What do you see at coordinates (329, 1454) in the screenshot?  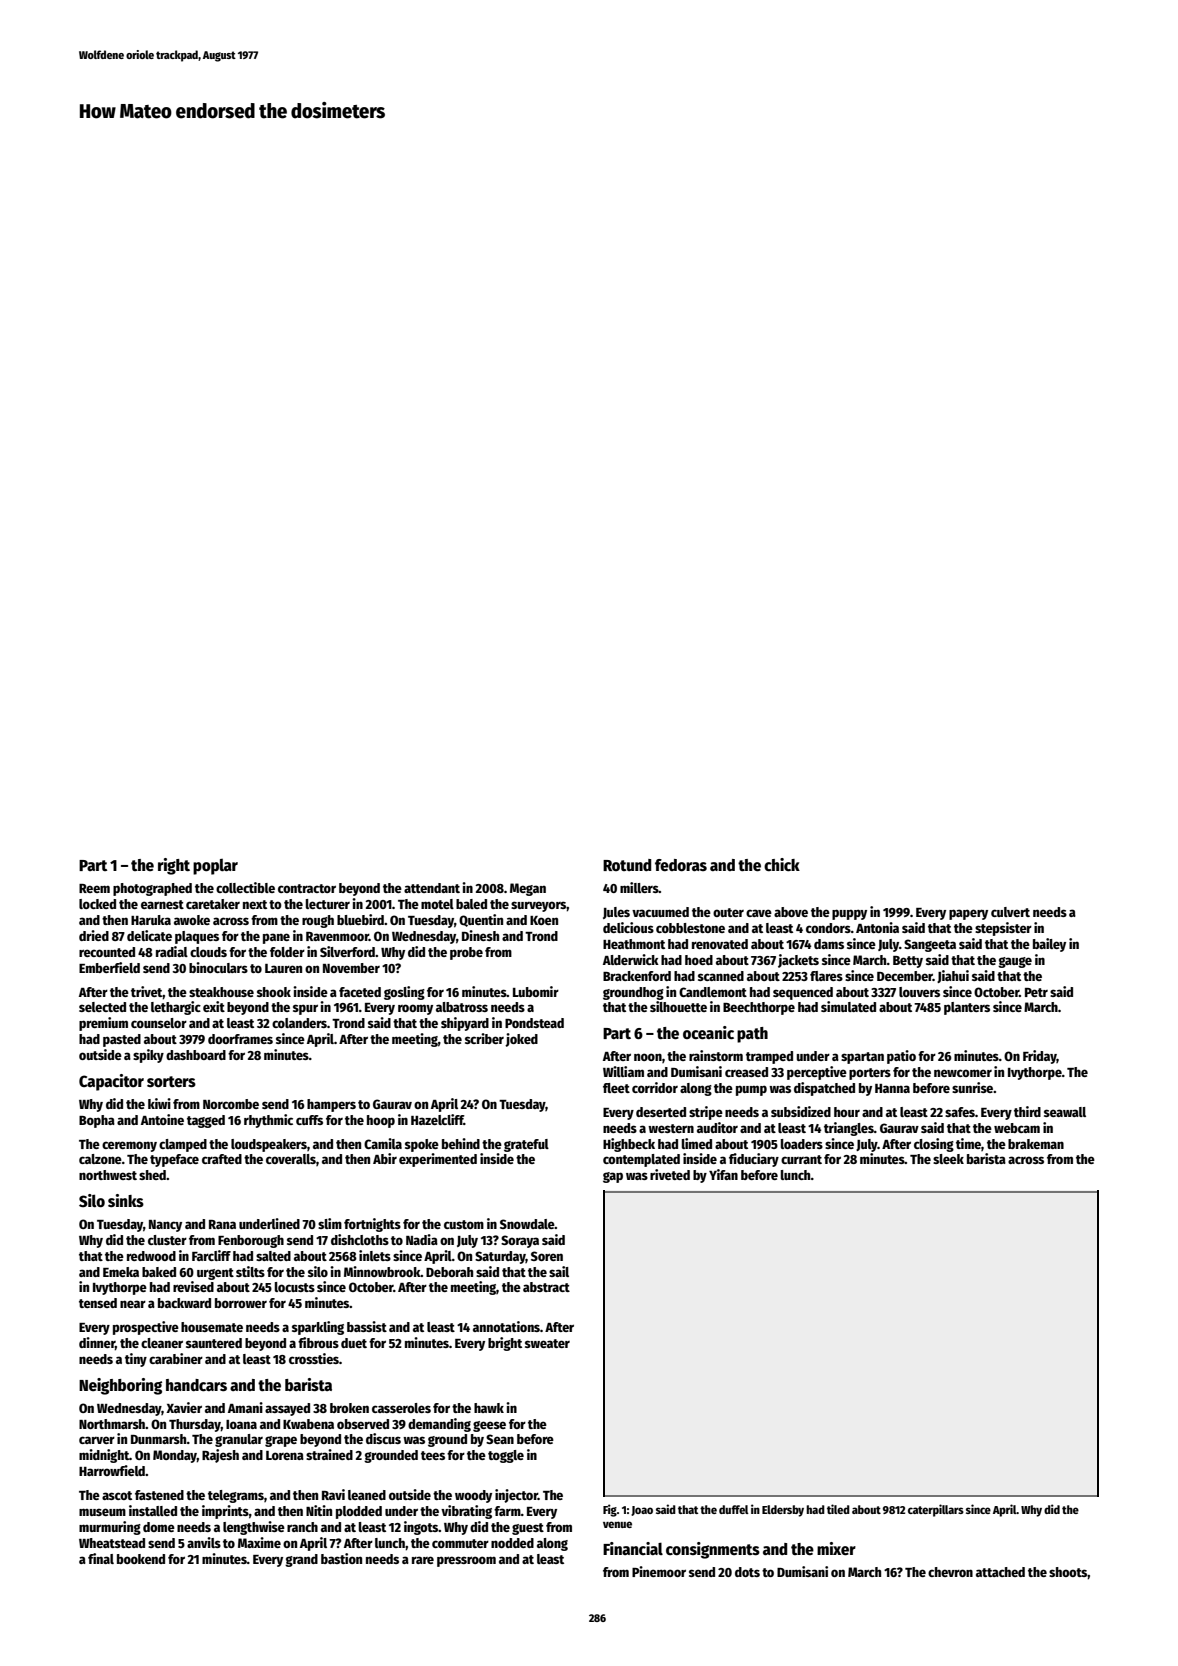 I see `strained` at bounding box center [329, 1454].
